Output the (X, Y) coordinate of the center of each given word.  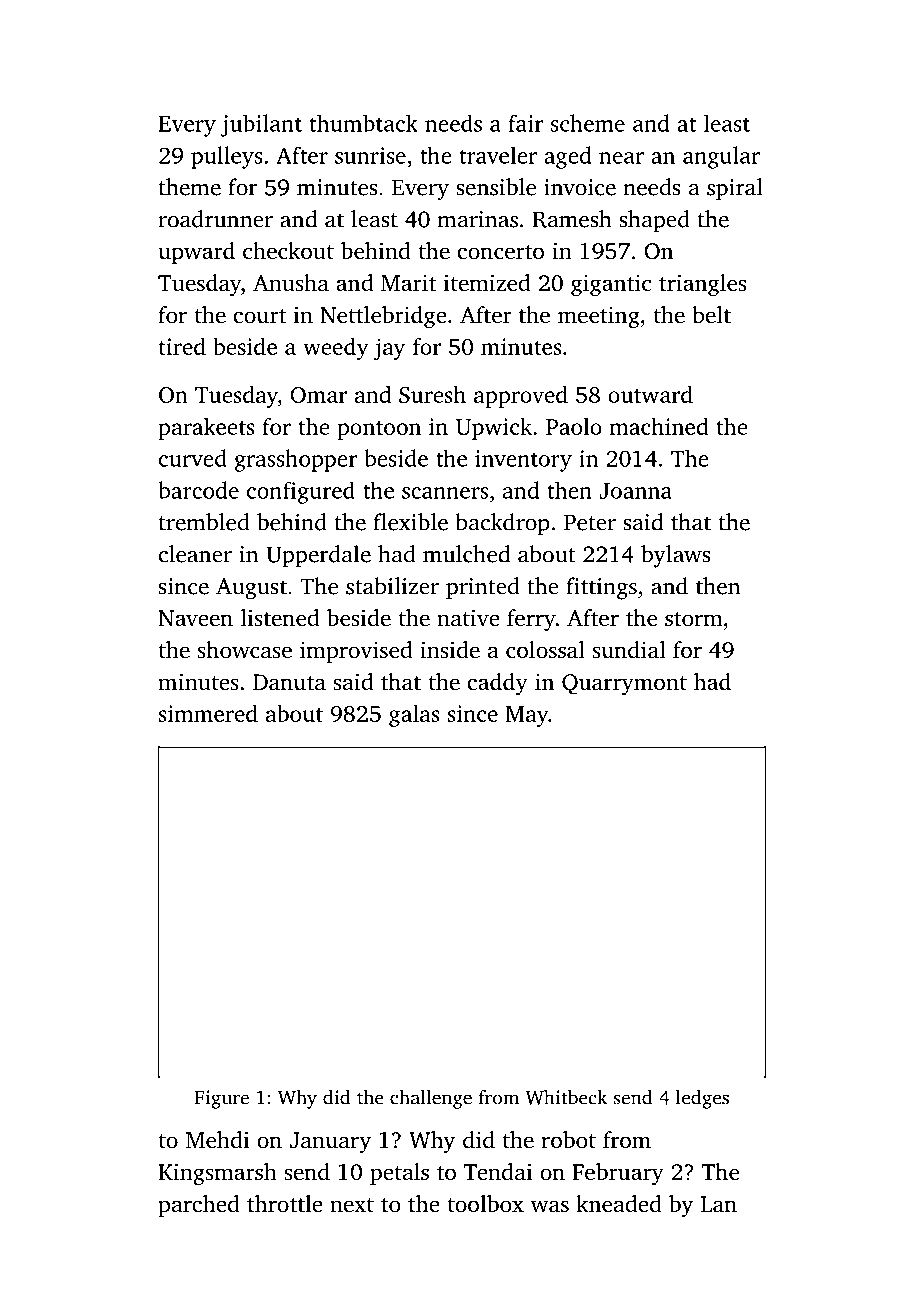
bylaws (675, 556)
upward (196, 253)
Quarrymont (624, 685)
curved (193, 458)
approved (521, 396)
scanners (445, 493)
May (526, 716)
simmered (208, 713)
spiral (735, 189)
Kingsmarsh (217, 1174)
